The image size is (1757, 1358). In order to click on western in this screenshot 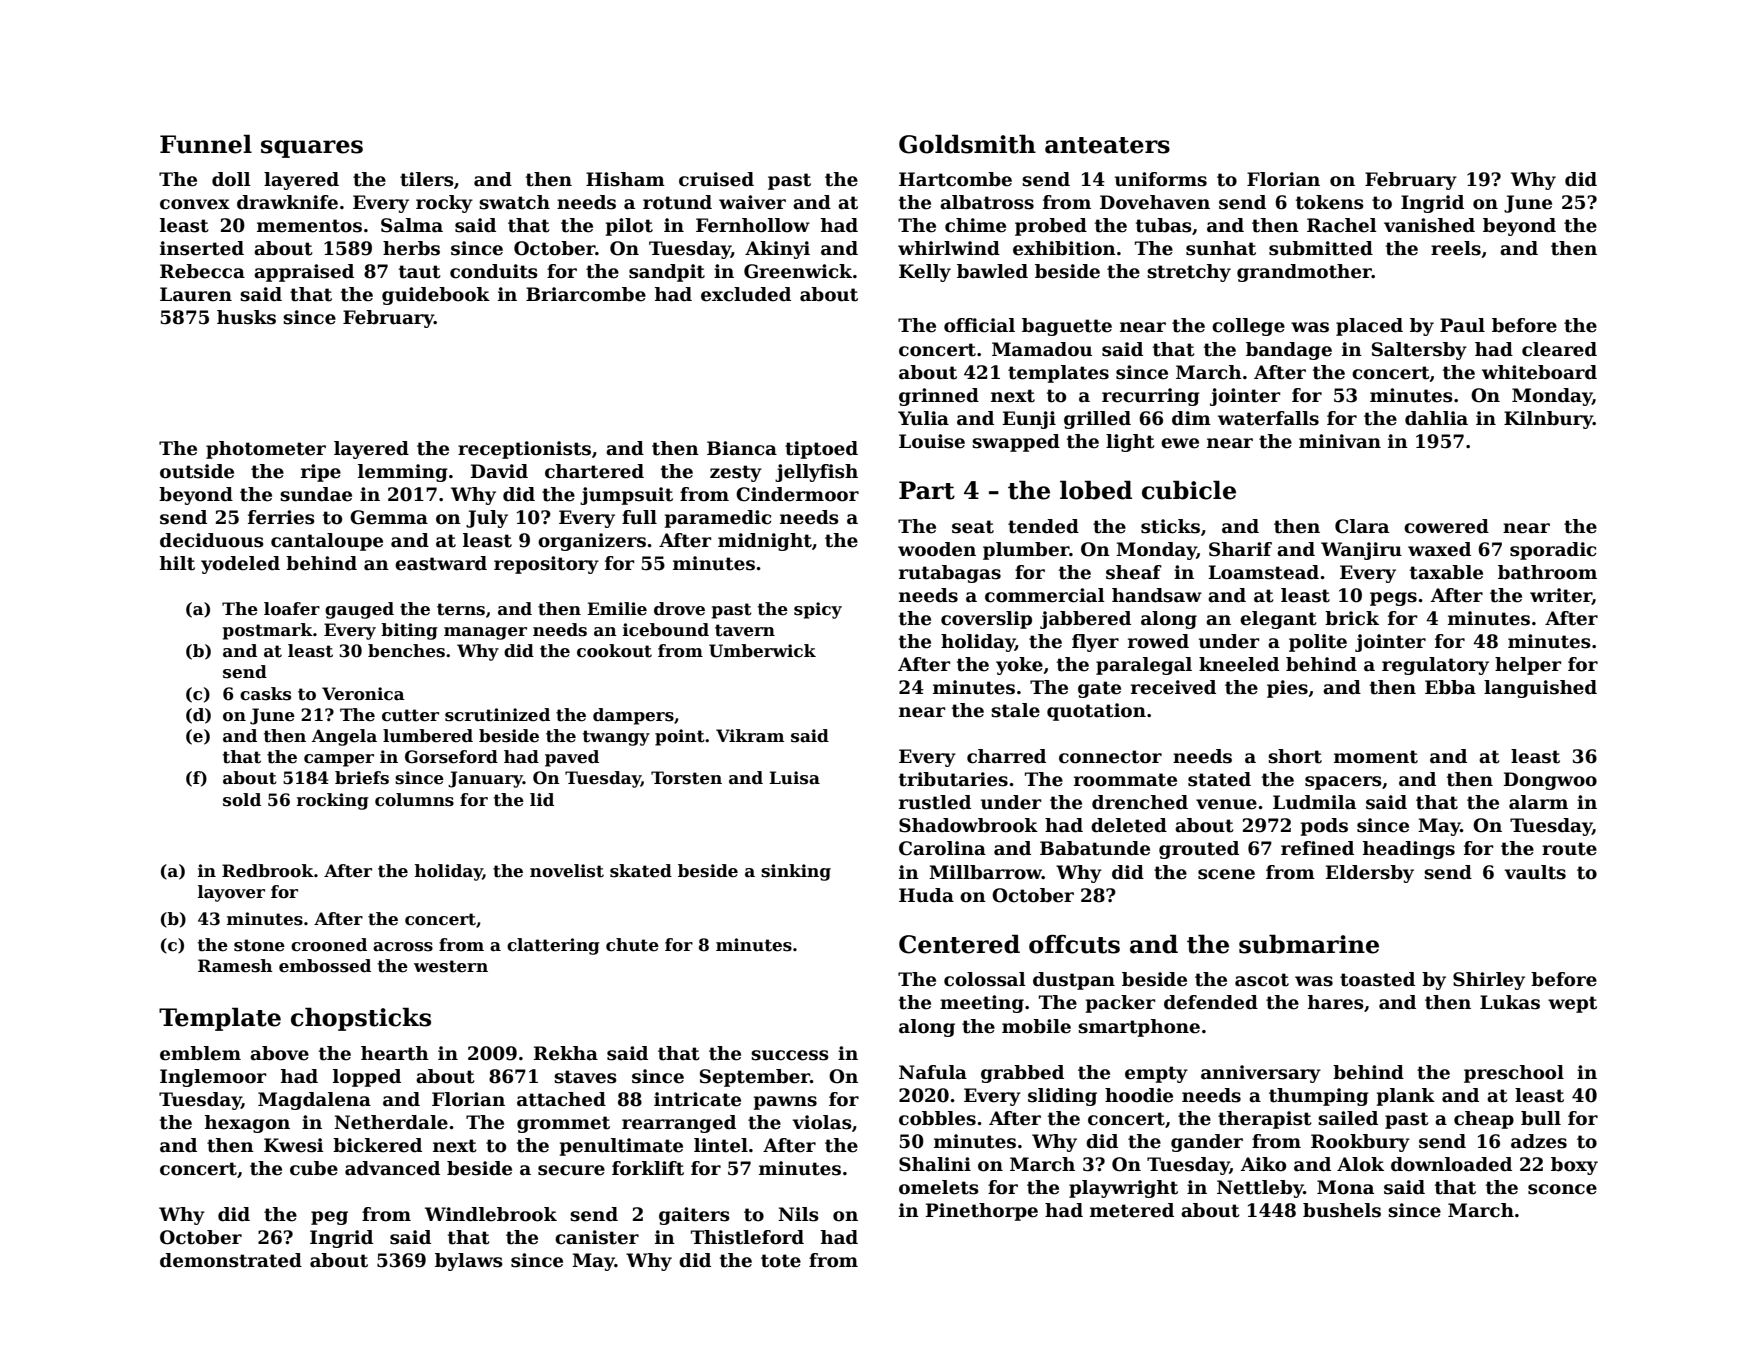, I will do `click(451, 966)`.
